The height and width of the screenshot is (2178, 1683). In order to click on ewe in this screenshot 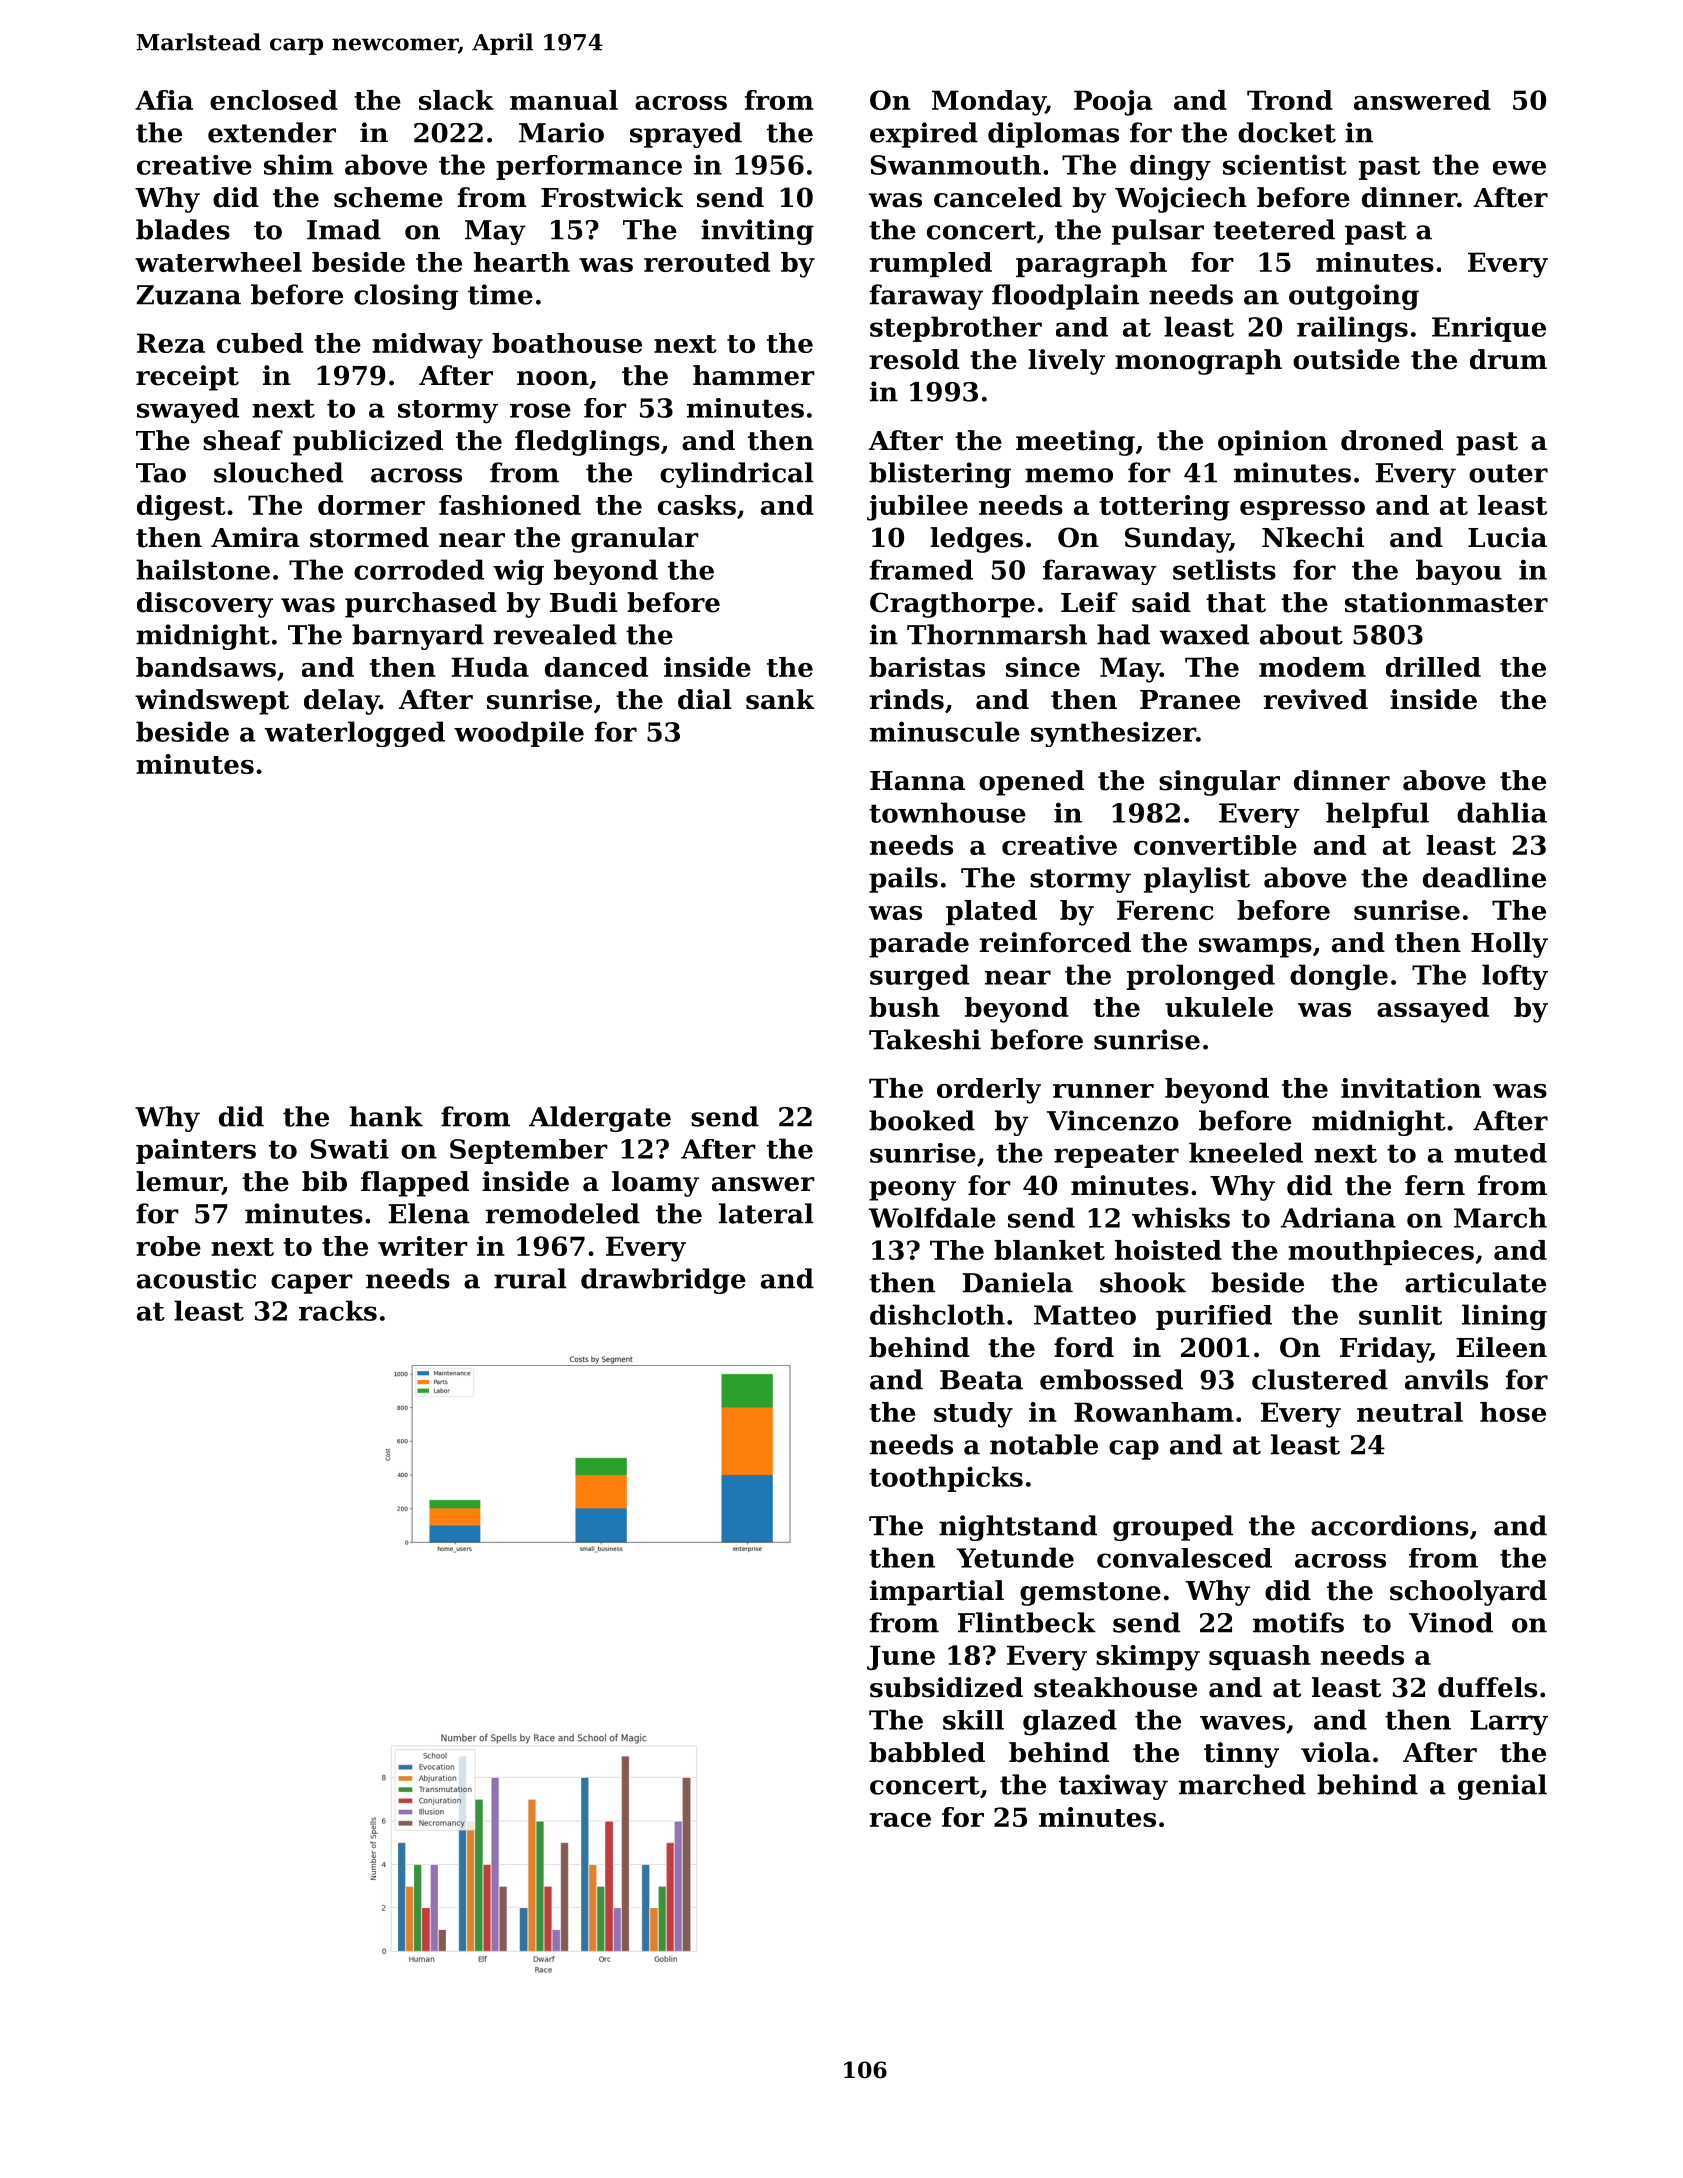, I will do `click(1519, 168)`.
